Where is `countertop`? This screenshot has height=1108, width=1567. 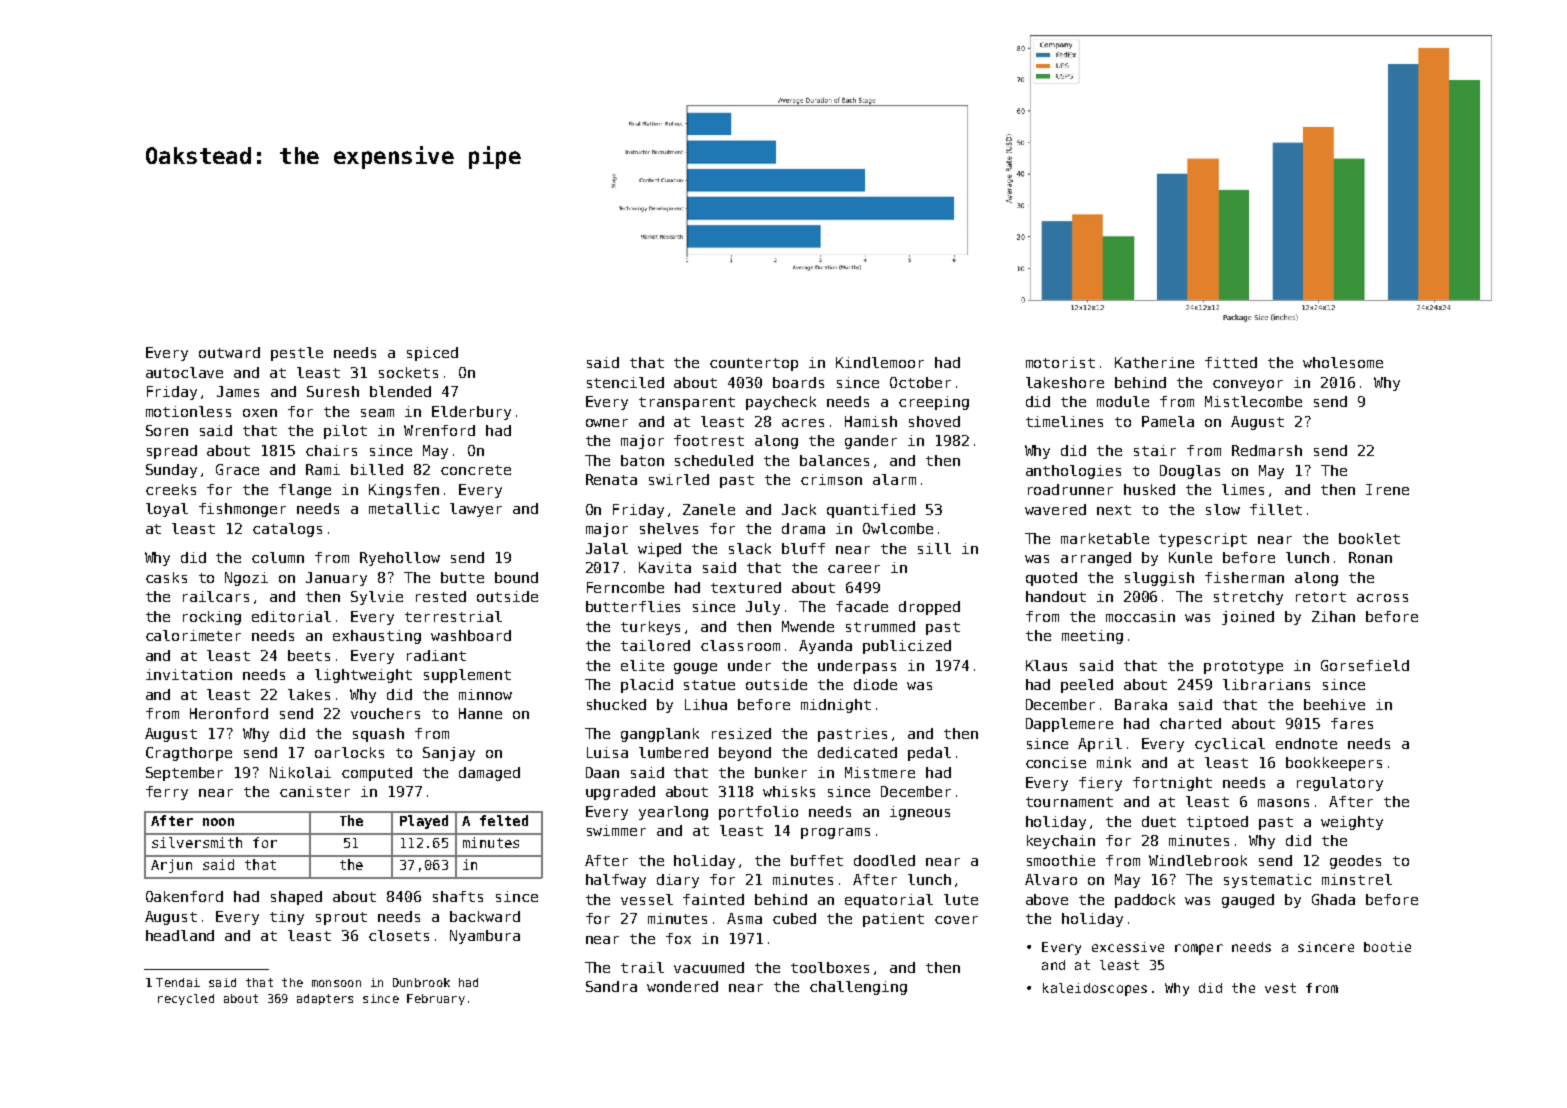
countertop is located at coordinates (754, 364).
